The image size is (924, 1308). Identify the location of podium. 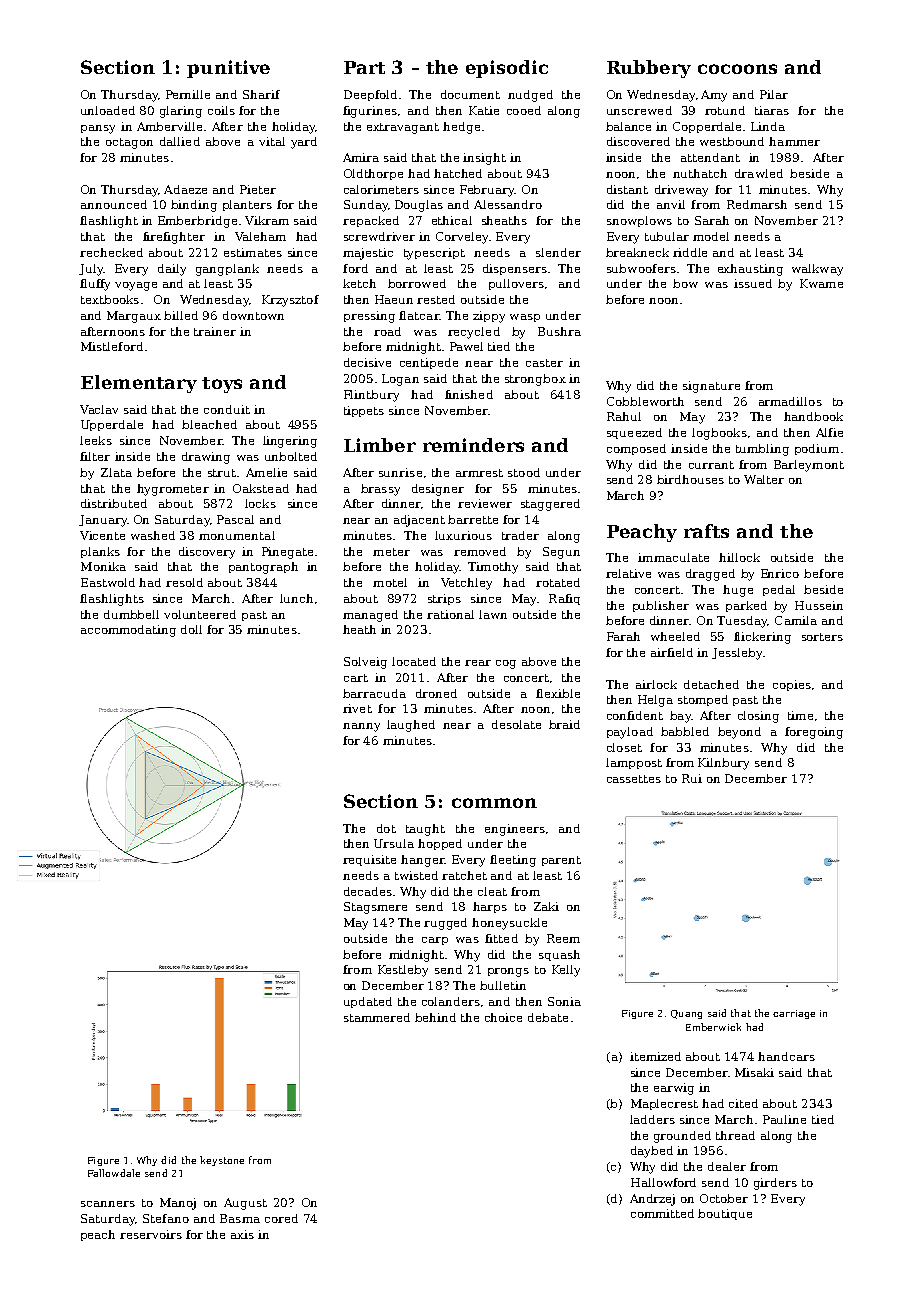
(817, 449).
